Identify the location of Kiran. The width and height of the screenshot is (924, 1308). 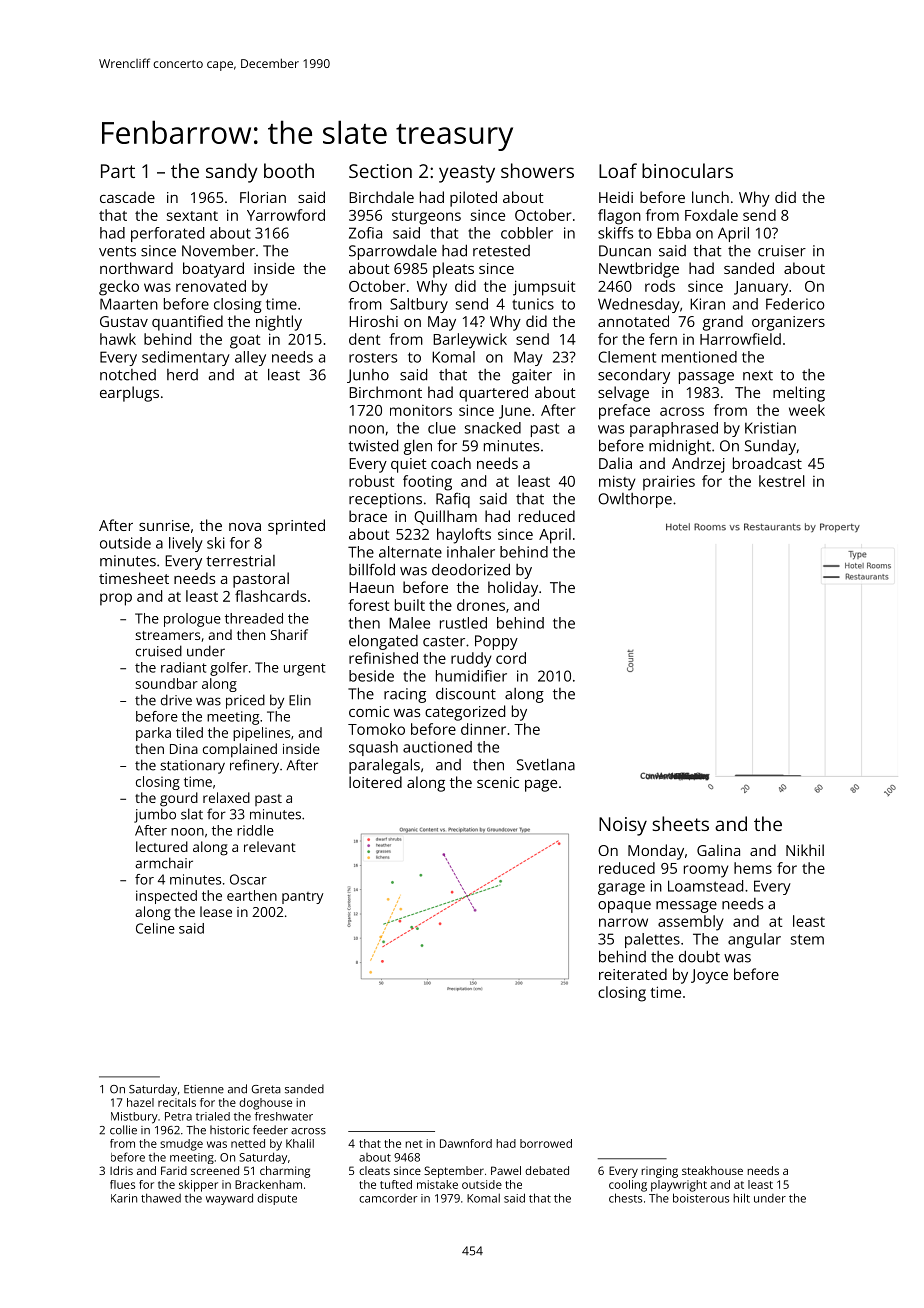
(707, 304).
